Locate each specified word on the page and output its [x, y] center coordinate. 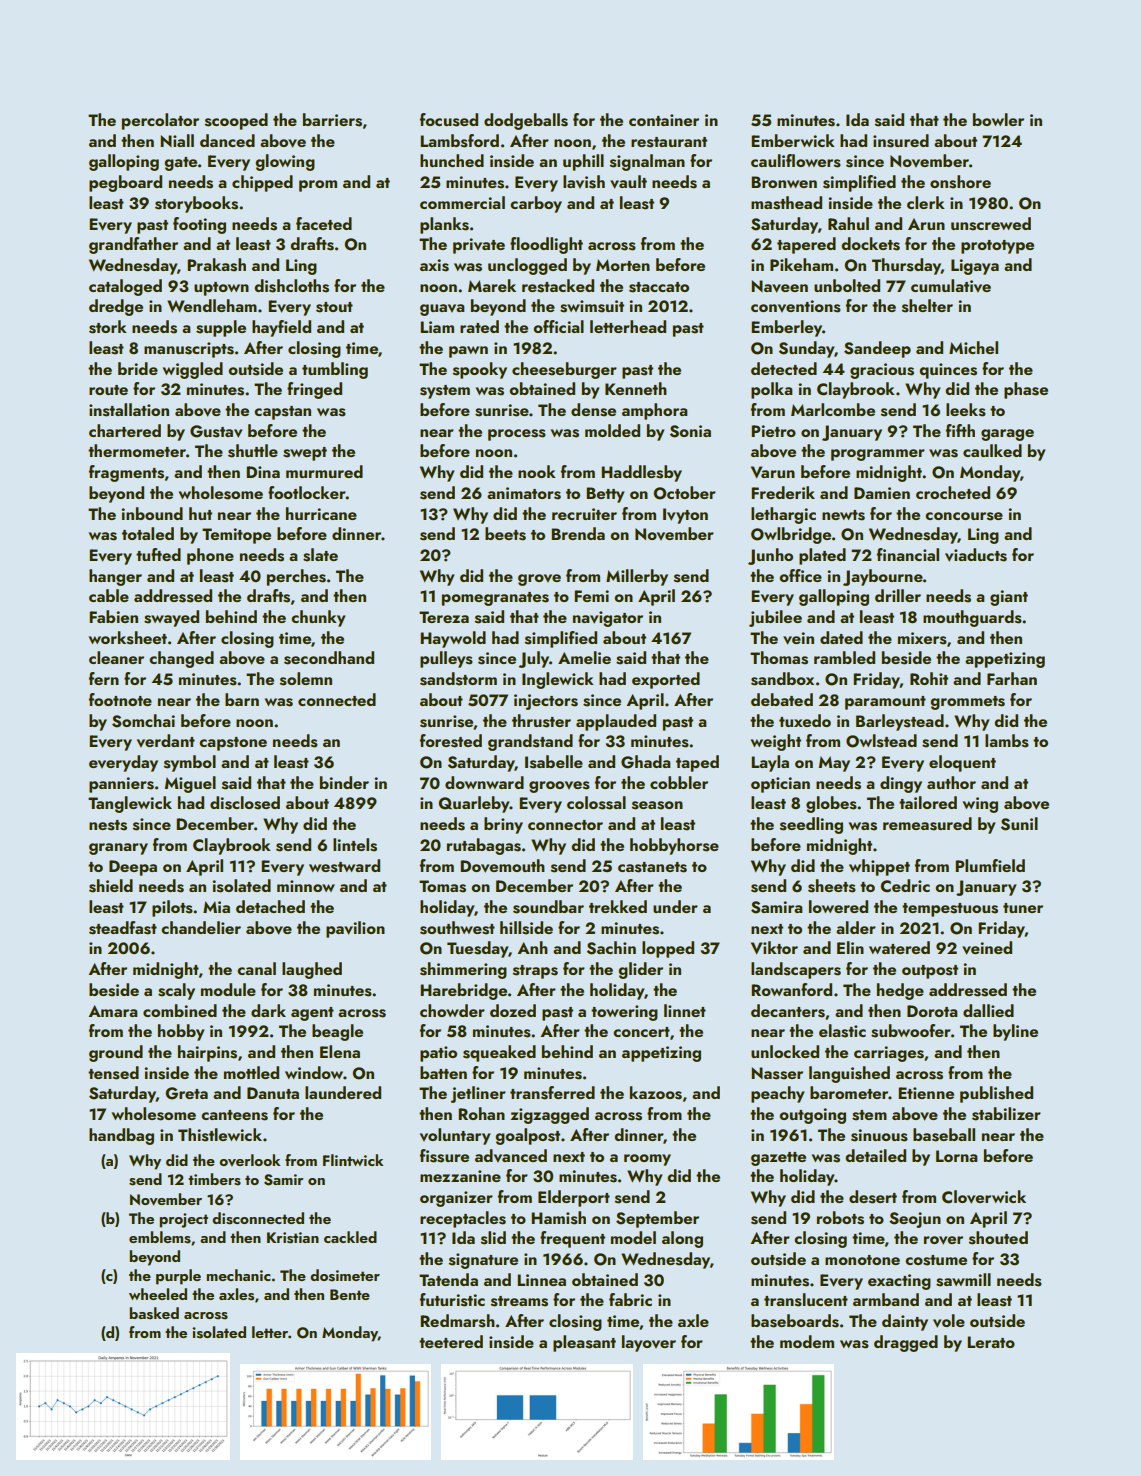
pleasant [584, 1343]
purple [178, 1277]
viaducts [976, 555]
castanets [652, 867]
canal [256, 968]
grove [539, 580]
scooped [236, 121]
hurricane [321, 513]
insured [901, 141]
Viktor [774, 947]
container [664, 120]
